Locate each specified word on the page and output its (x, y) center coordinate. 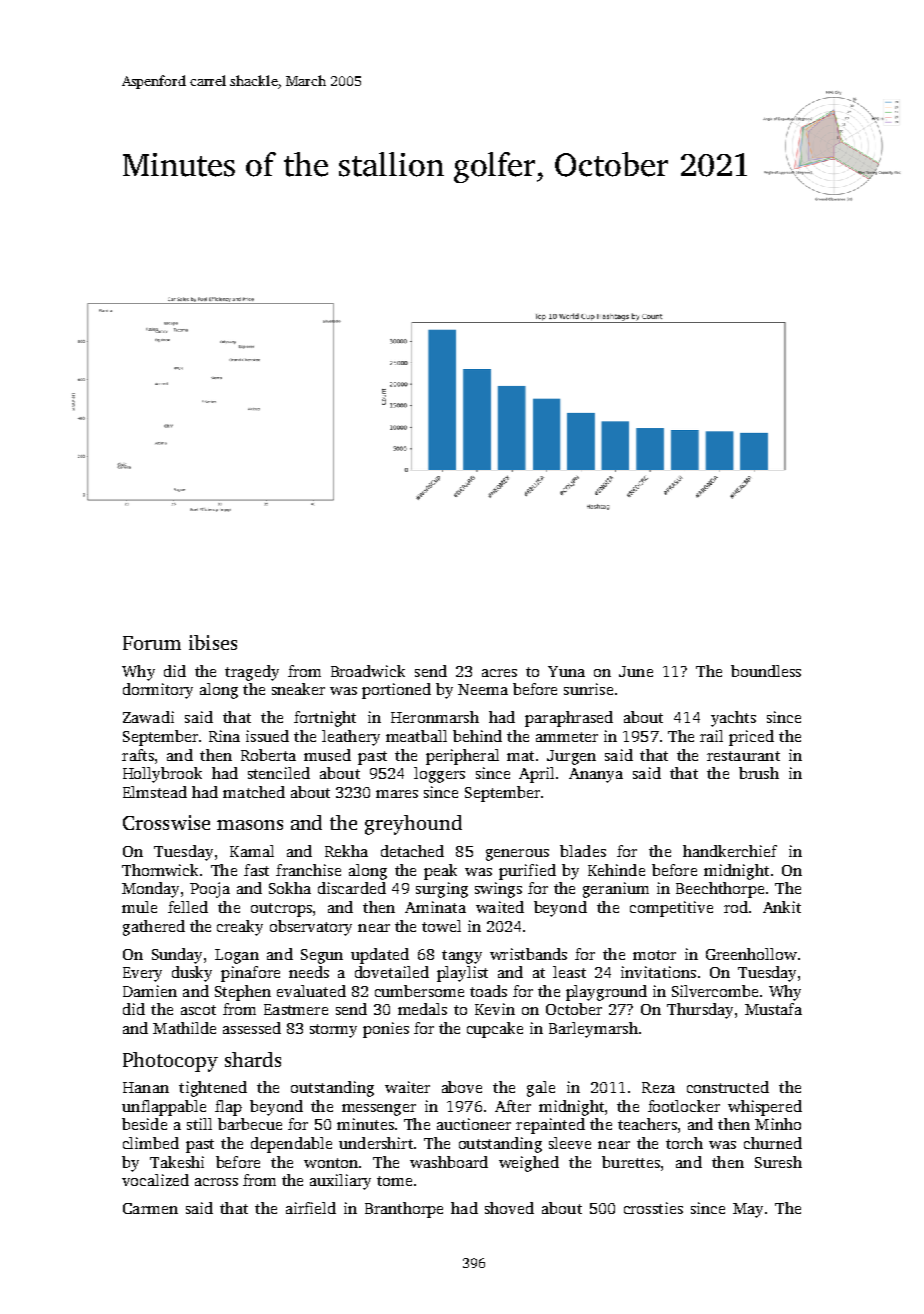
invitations (658, 972)
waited (500, 907)
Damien (150, 991)
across (216, 1182)
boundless (766, 671)
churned (773, 1143)
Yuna (566, 671)
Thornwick (160, 870)
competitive (671, 909)
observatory (311, 928)
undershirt (376, 1143)
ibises (213, 642)
